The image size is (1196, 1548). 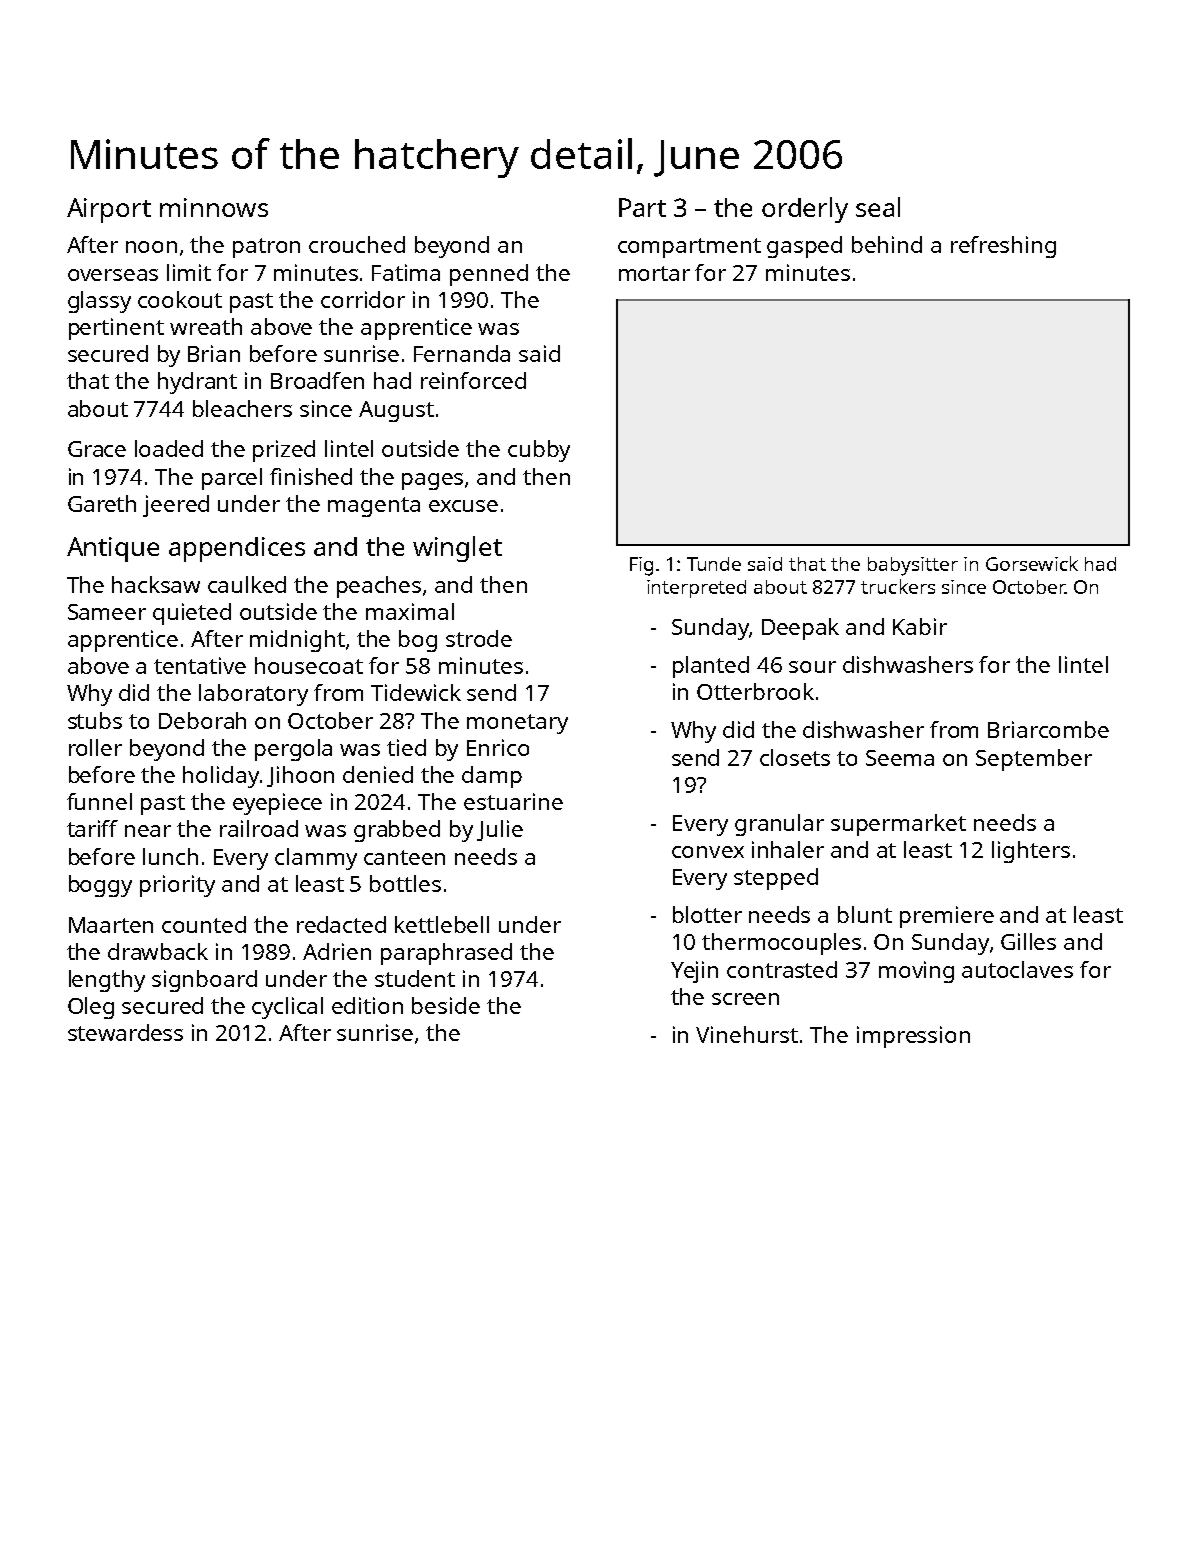 What do you see at coordinates (416, 692) in the page?
I see `Tidewick` at bounding box center [416, 692].
